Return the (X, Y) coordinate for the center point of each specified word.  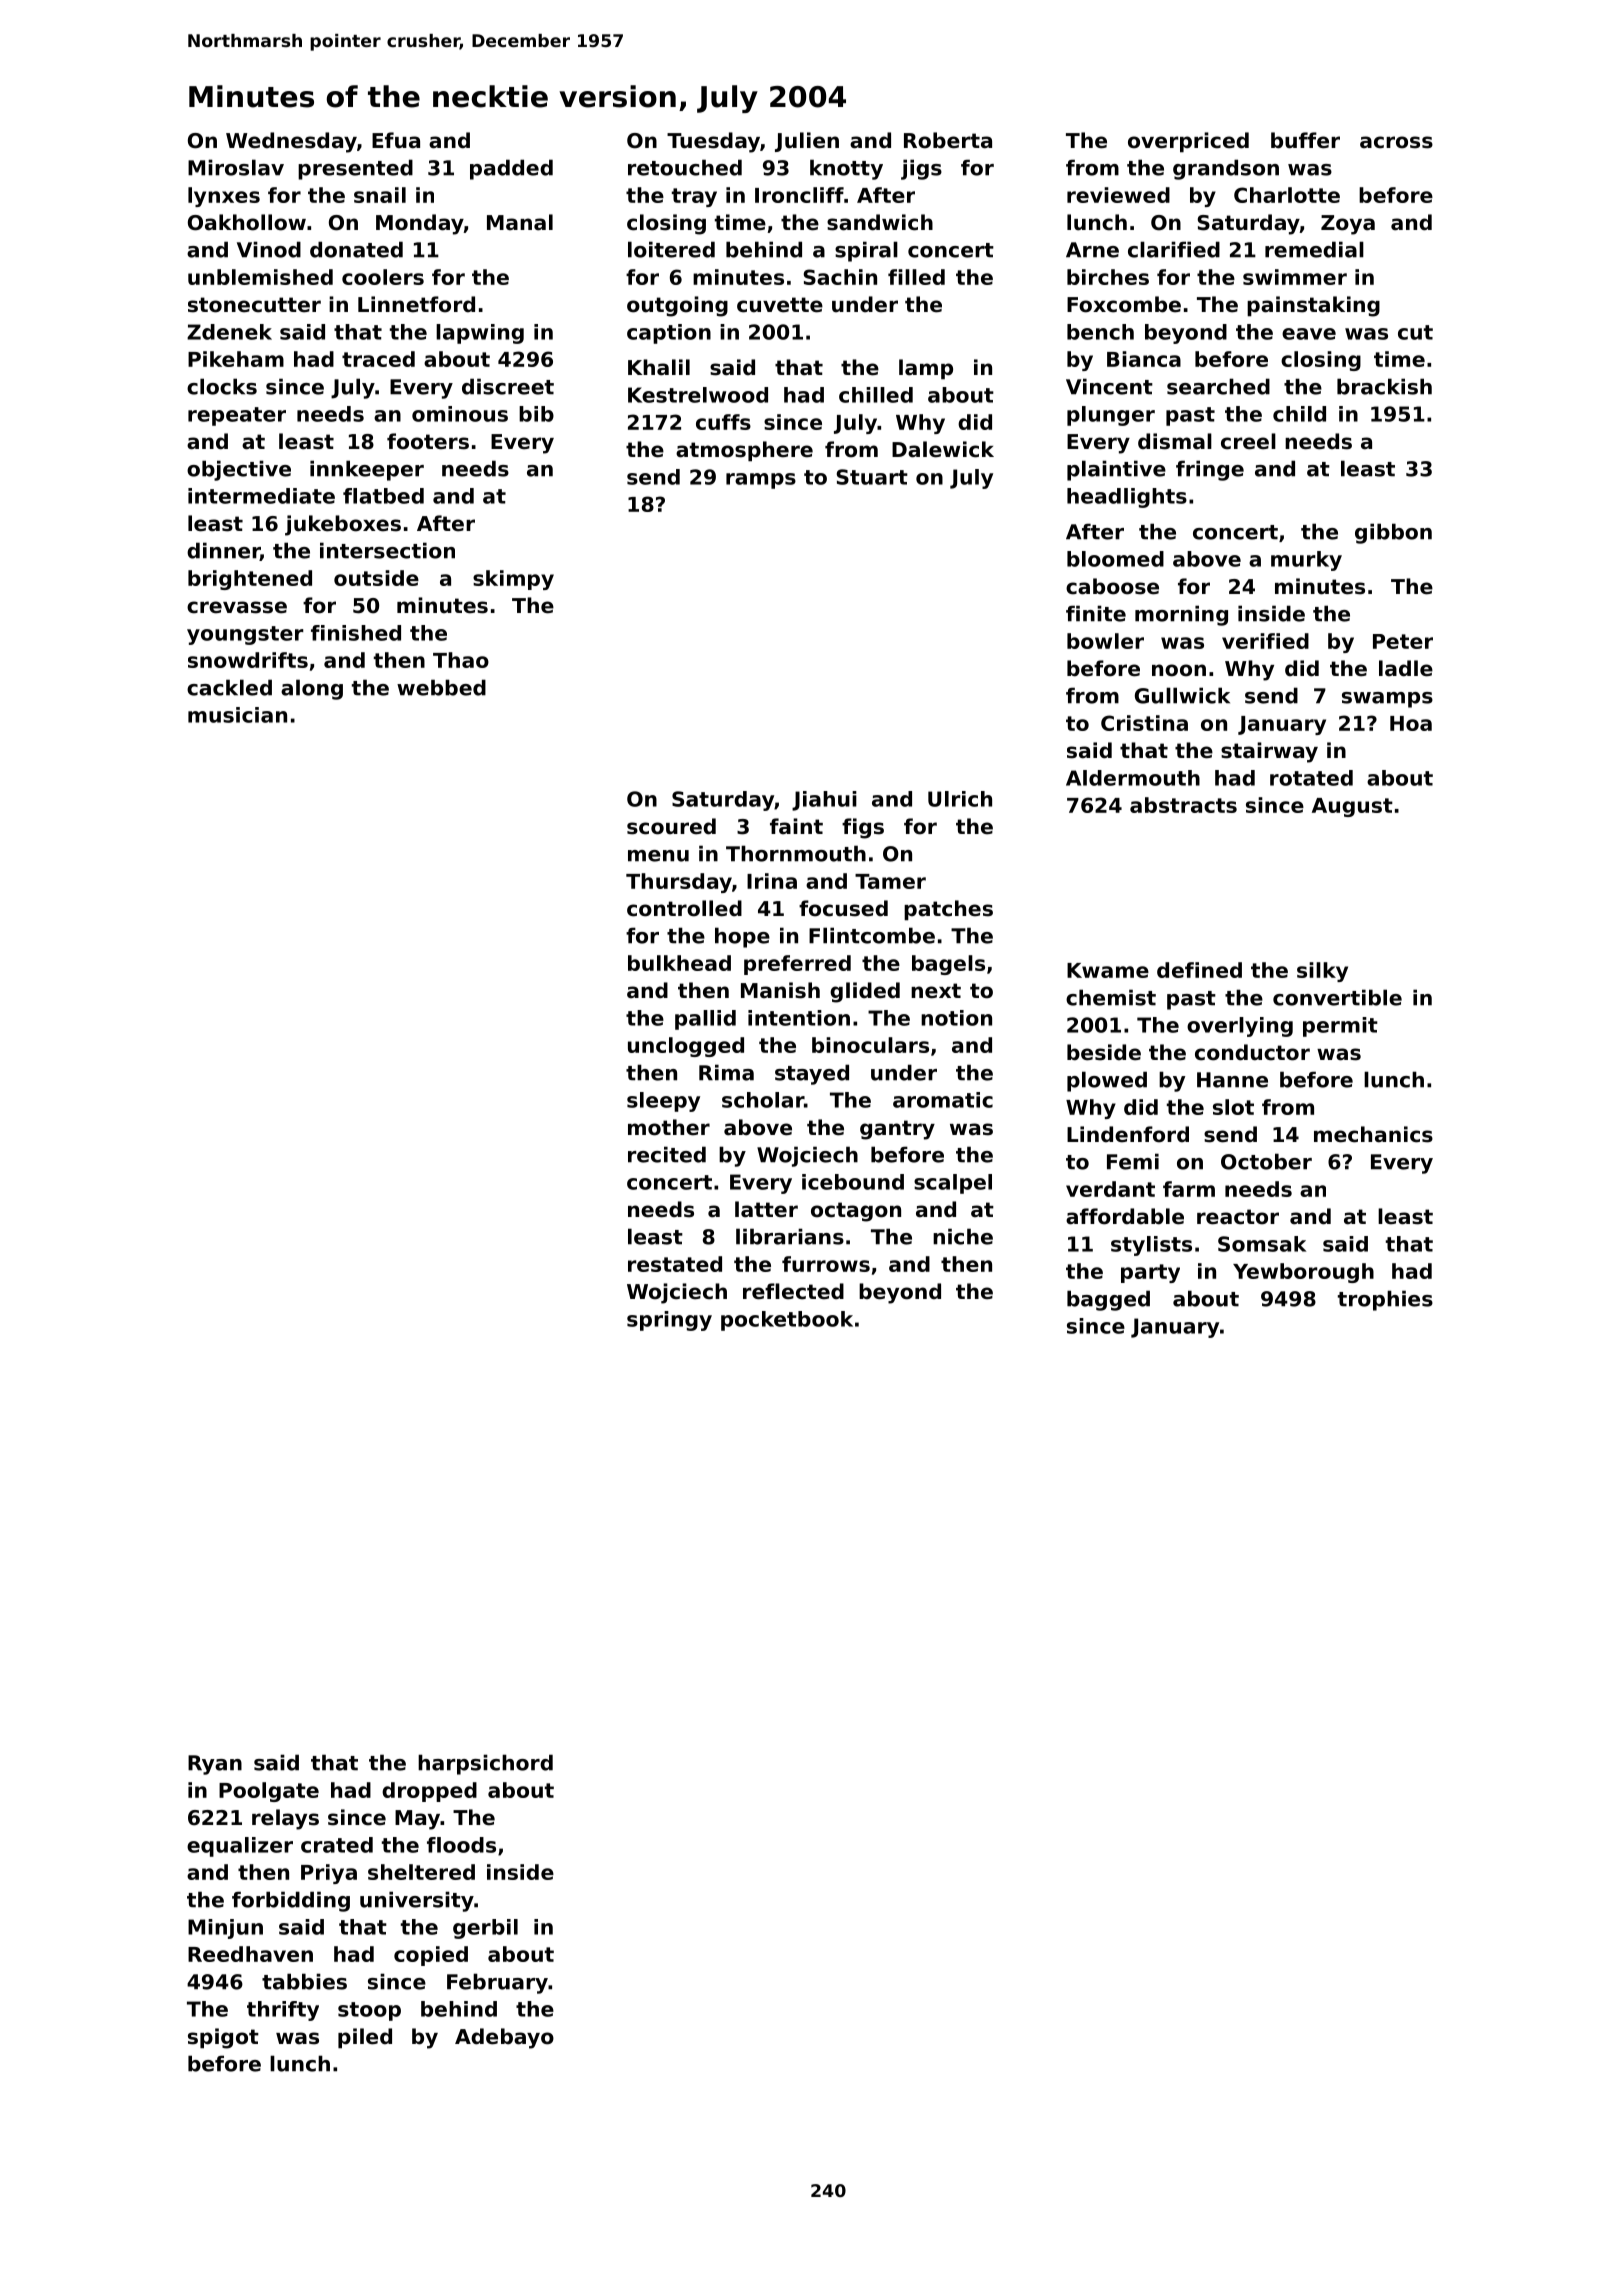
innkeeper (367, 470)
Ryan (215, 1765)
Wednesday (291, 142)
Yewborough (1303, 1273)
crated (337, 1845)
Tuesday (713, 142)
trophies (1385, 1300)
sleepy (663, 1102)
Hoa (1411, 723)
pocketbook (787, 1321)
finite (1096, 613)
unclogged (686, 1047)
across (1396, 142)
